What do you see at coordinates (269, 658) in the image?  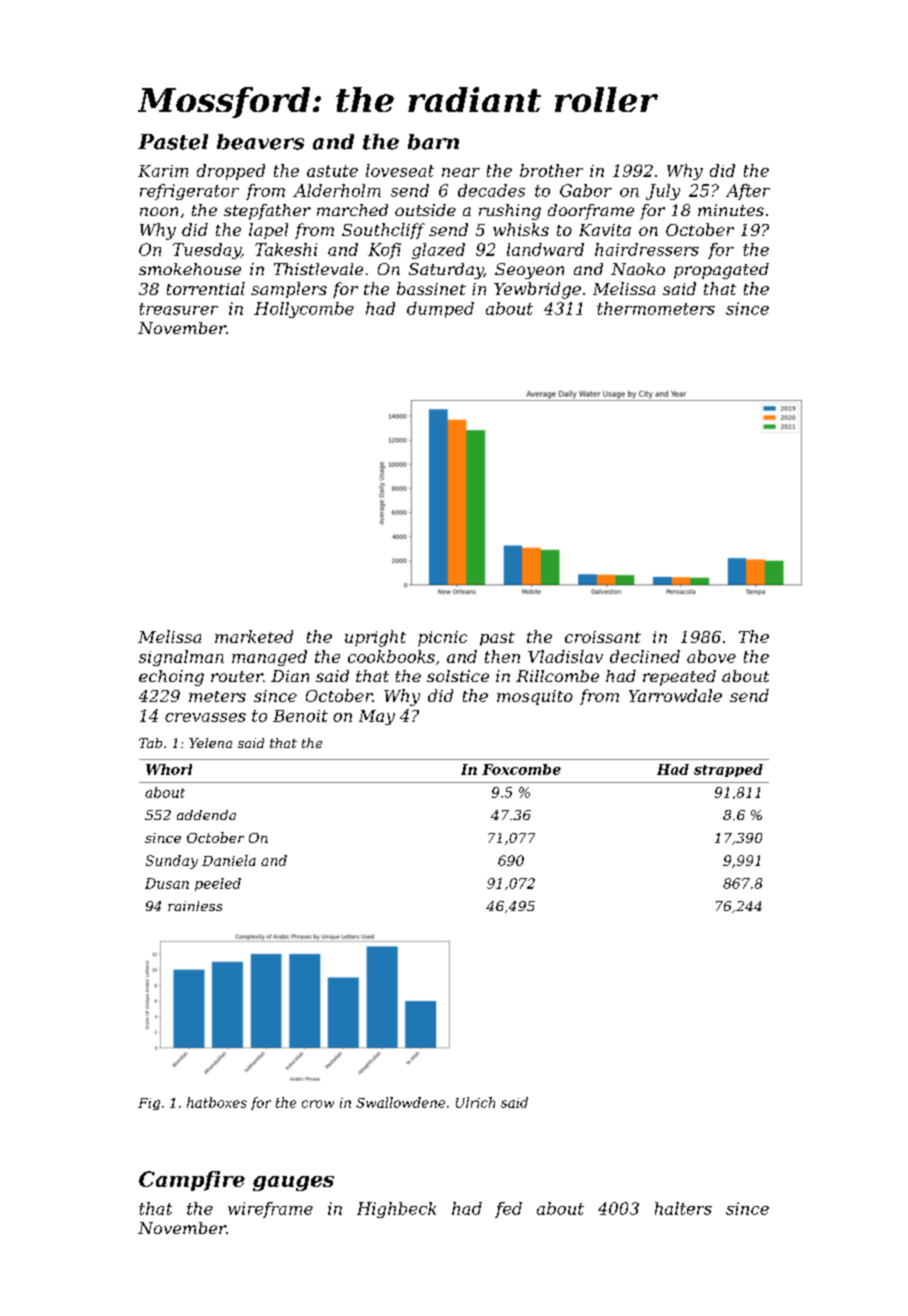 I see `managed` at bounding box center [269, 658].
